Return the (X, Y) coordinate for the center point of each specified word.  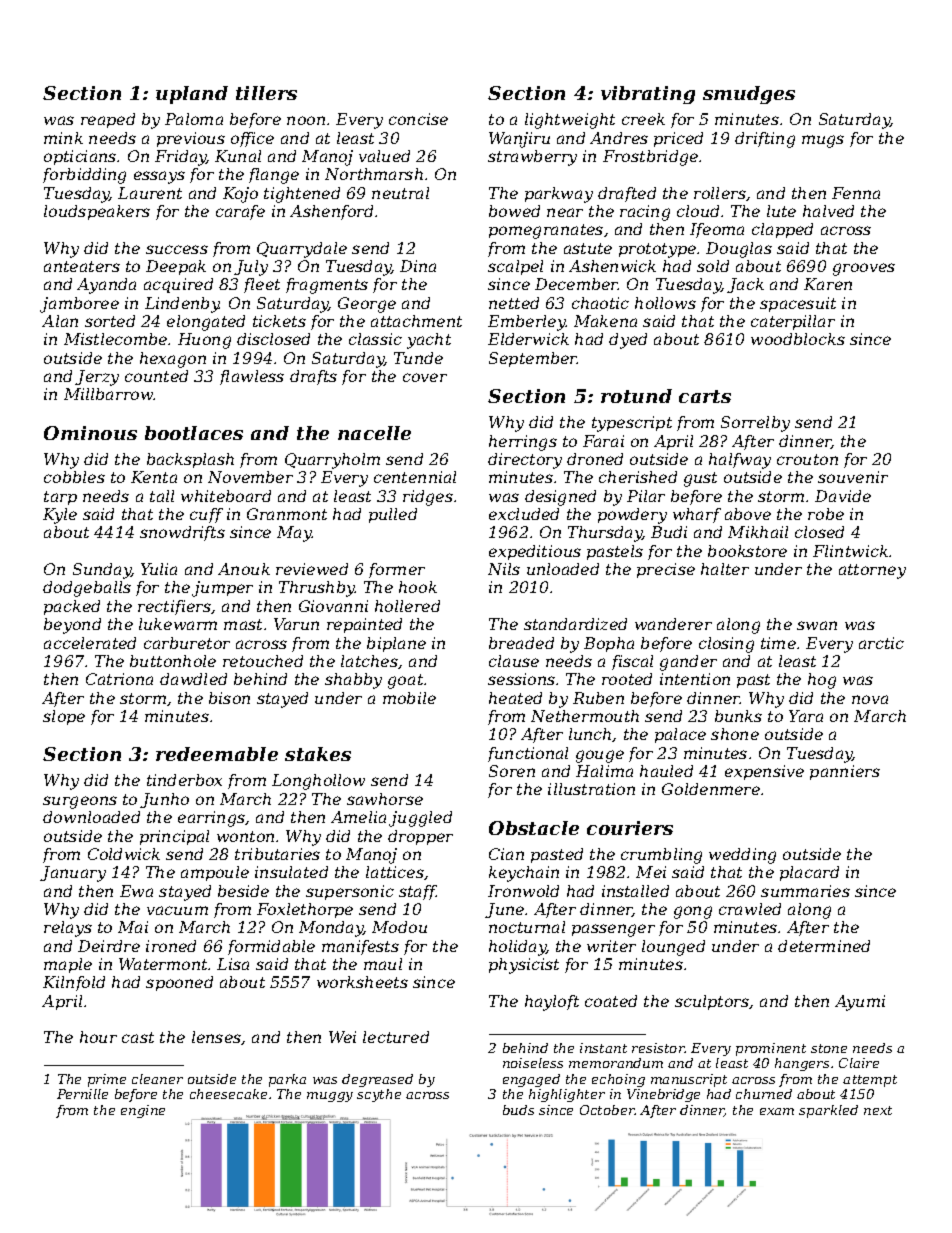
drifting (765, 140)
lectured (396, 1037)
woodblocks (798, 339)
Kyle (60, 516)
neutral (400, 193)
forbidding (84, 176)
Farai (603, 441)
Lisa (233, 964)
